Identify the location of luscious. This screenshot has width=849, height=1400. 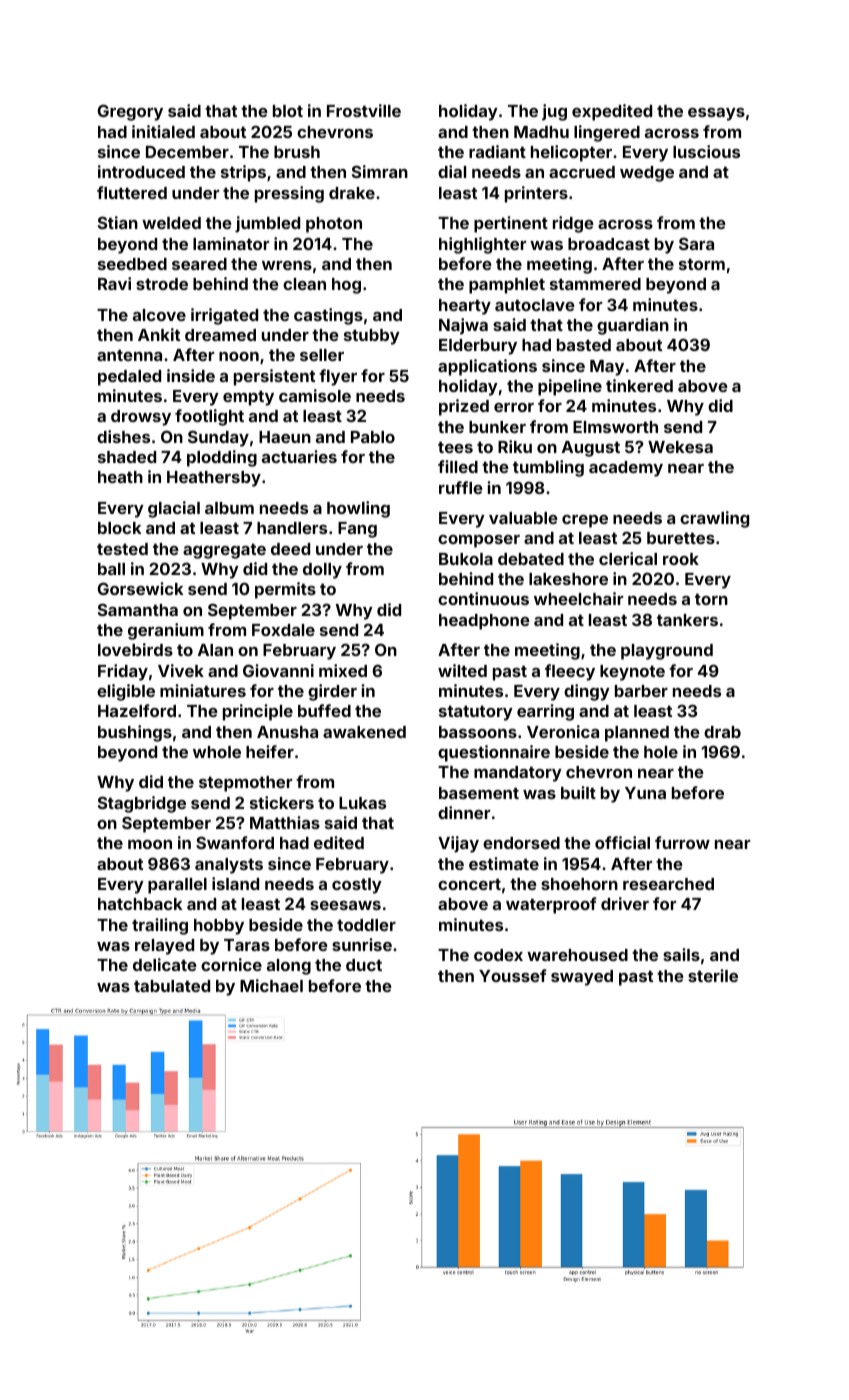
(706, 151).
